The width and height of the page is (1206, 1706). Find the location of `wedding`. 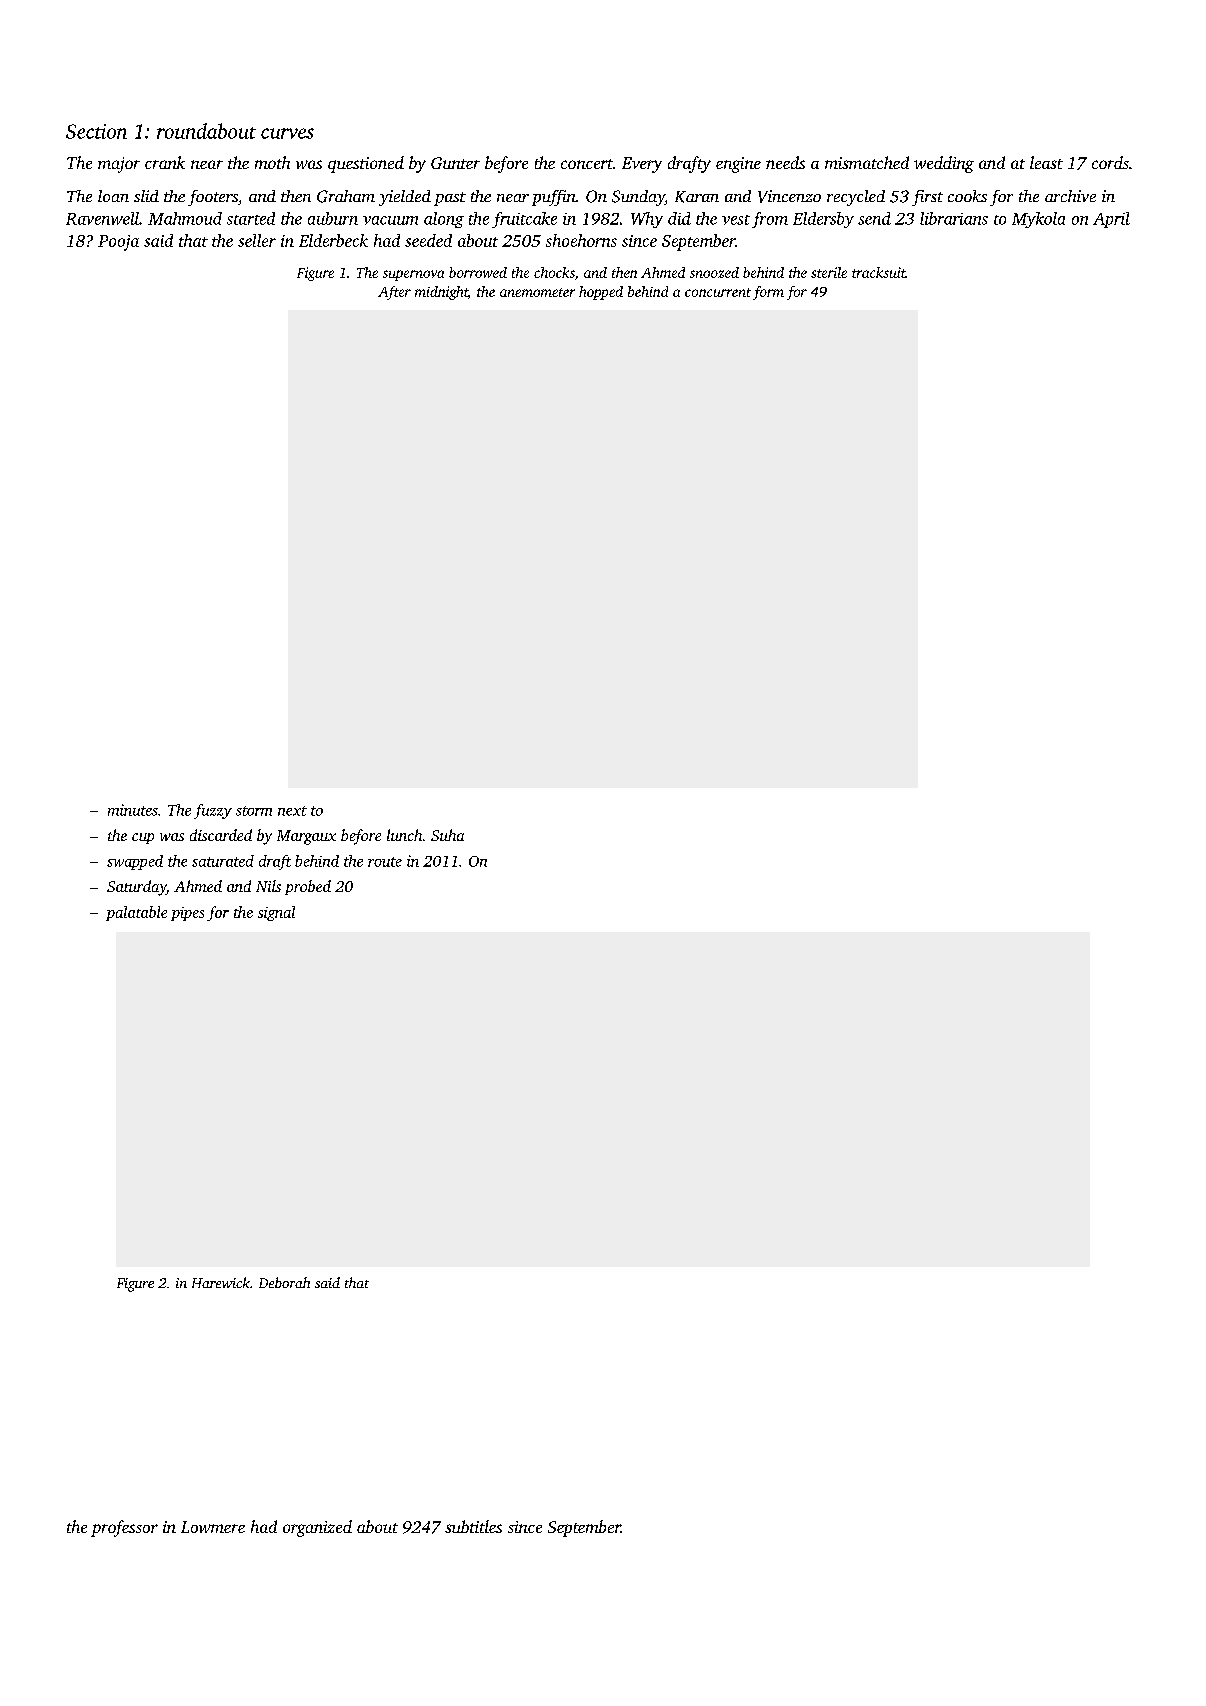

wedding is located at coordinates (944, 164).
